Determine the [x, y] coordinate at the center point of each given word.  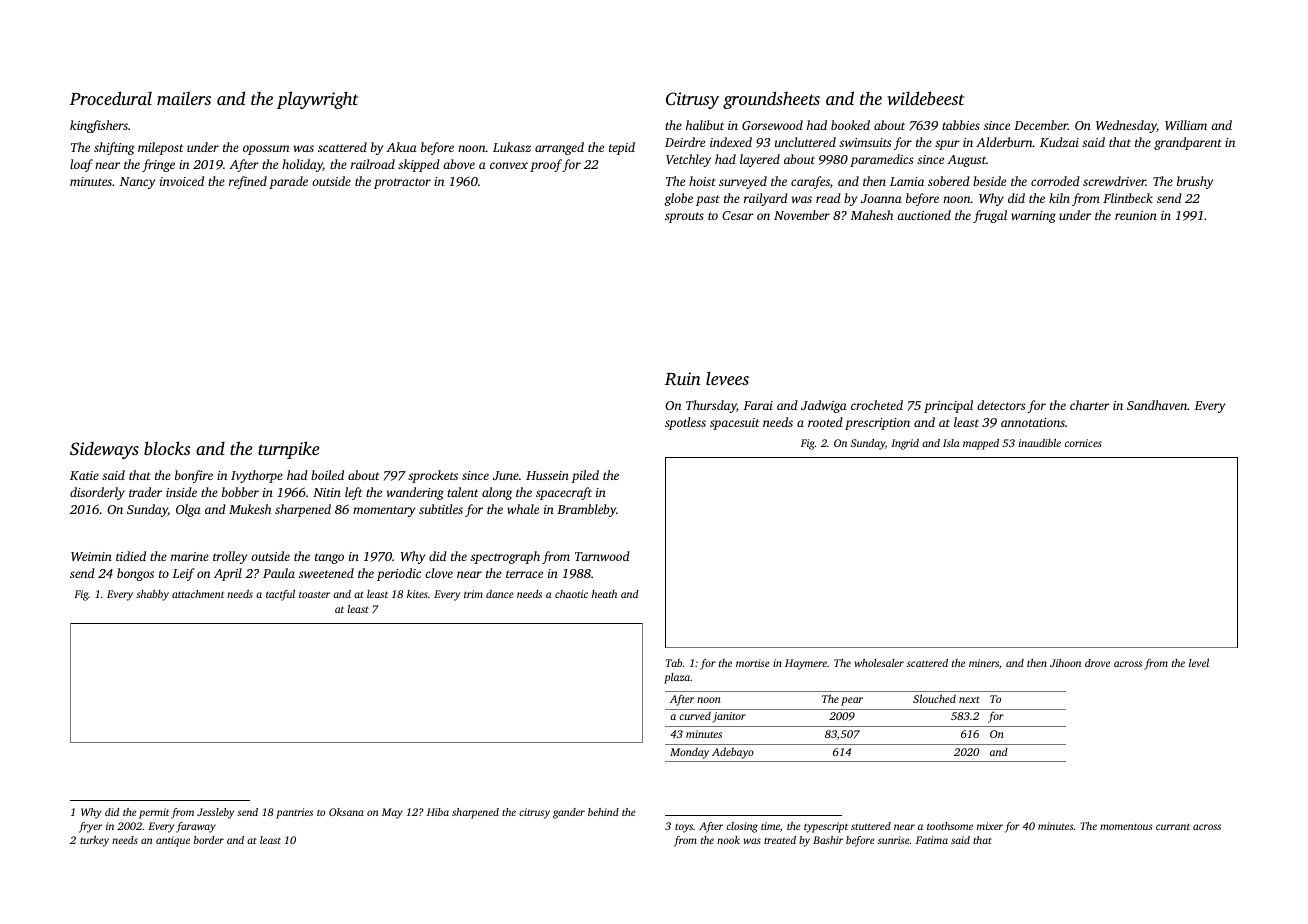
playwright [317, 100]
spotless [685, 423]
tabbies [961, 125]
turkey [94, 841]
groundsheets [771, 100]
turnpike [288, 450]
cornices [1083, 443]
